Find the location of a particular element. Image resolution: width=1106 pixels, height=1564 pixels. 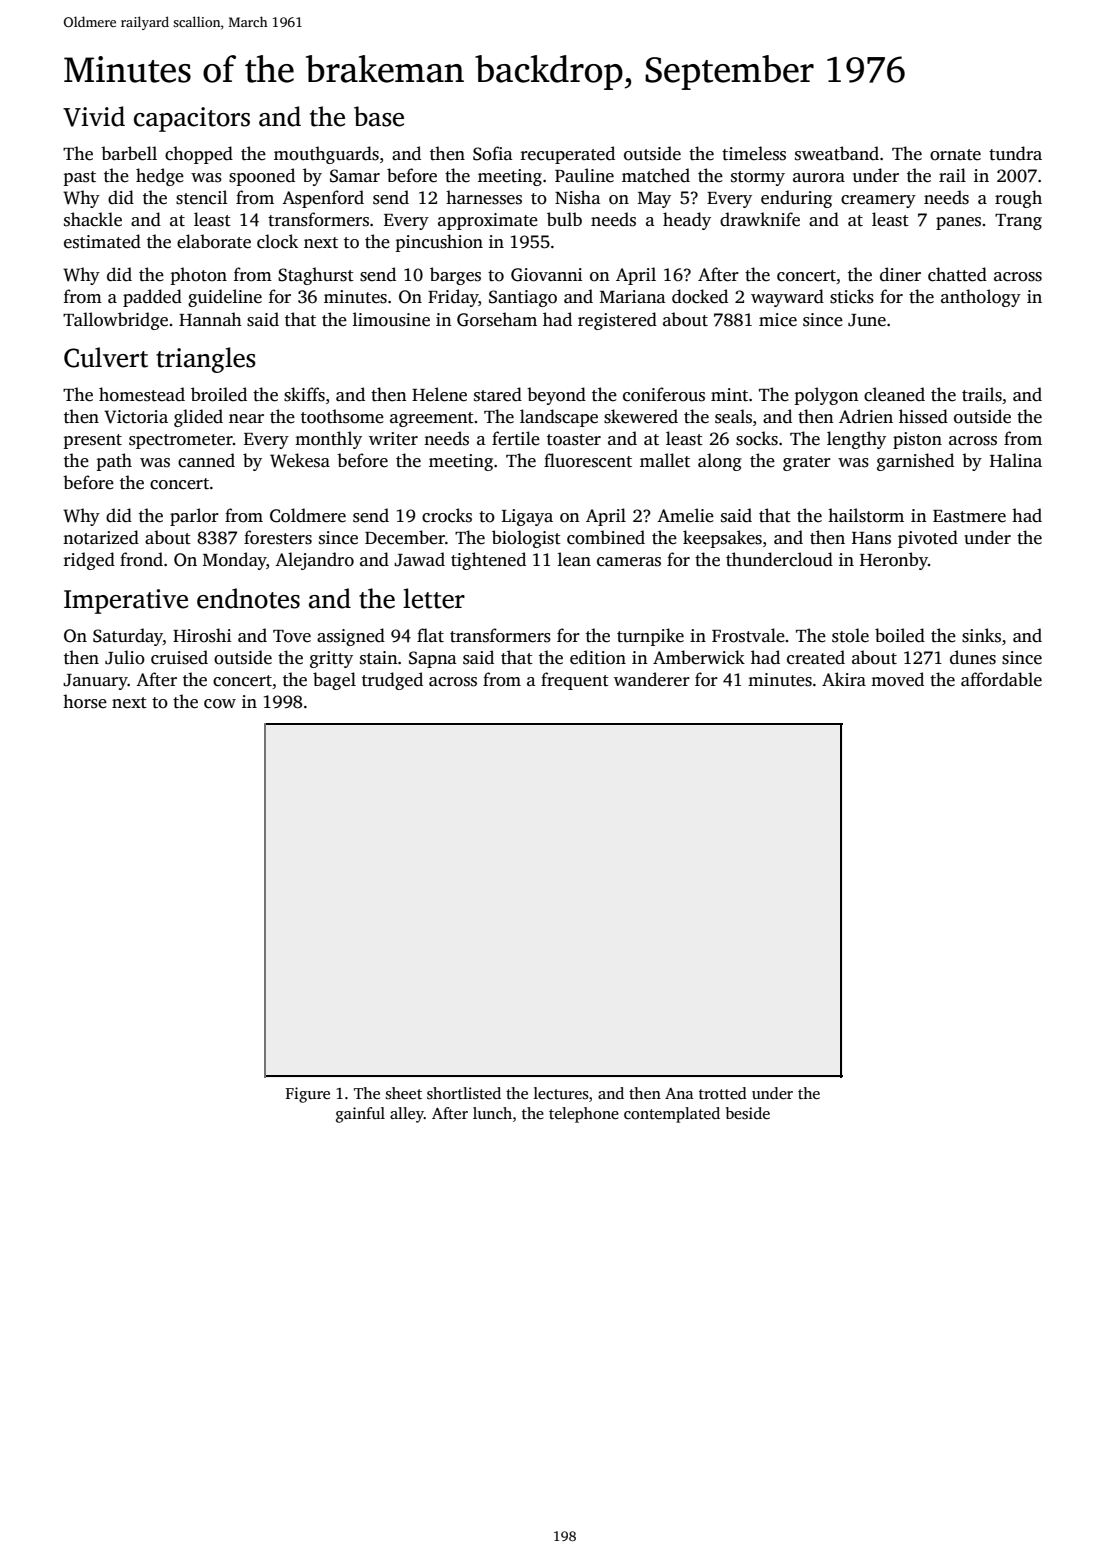

frequent is located at coordinates (575, 681).
